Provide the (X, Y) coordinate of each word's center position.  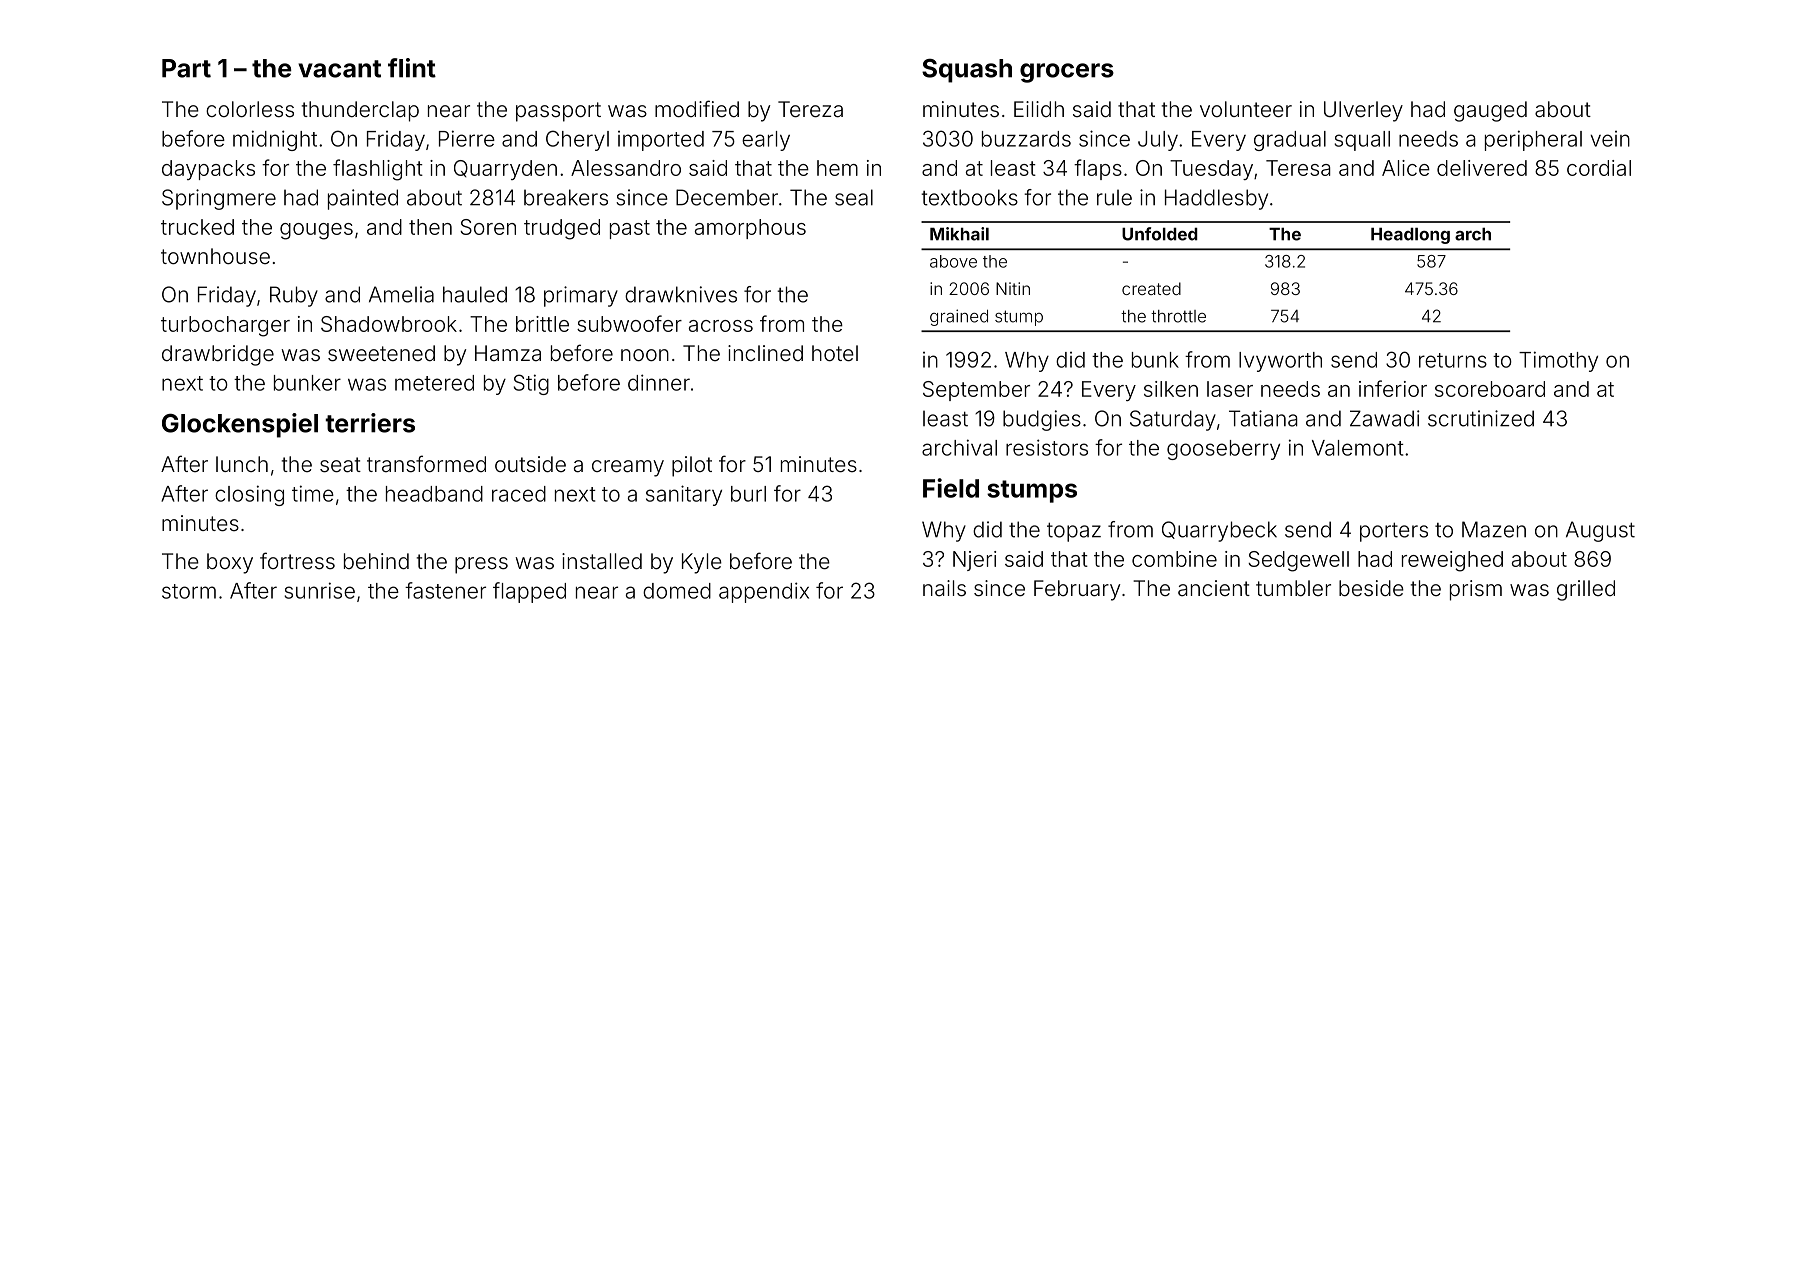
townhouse (215, 256)
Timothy (1558, 361)
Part (186, 68)
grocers (1067, 73)
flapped (529, 592)
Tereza (810, 109)
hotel (835, 353)
